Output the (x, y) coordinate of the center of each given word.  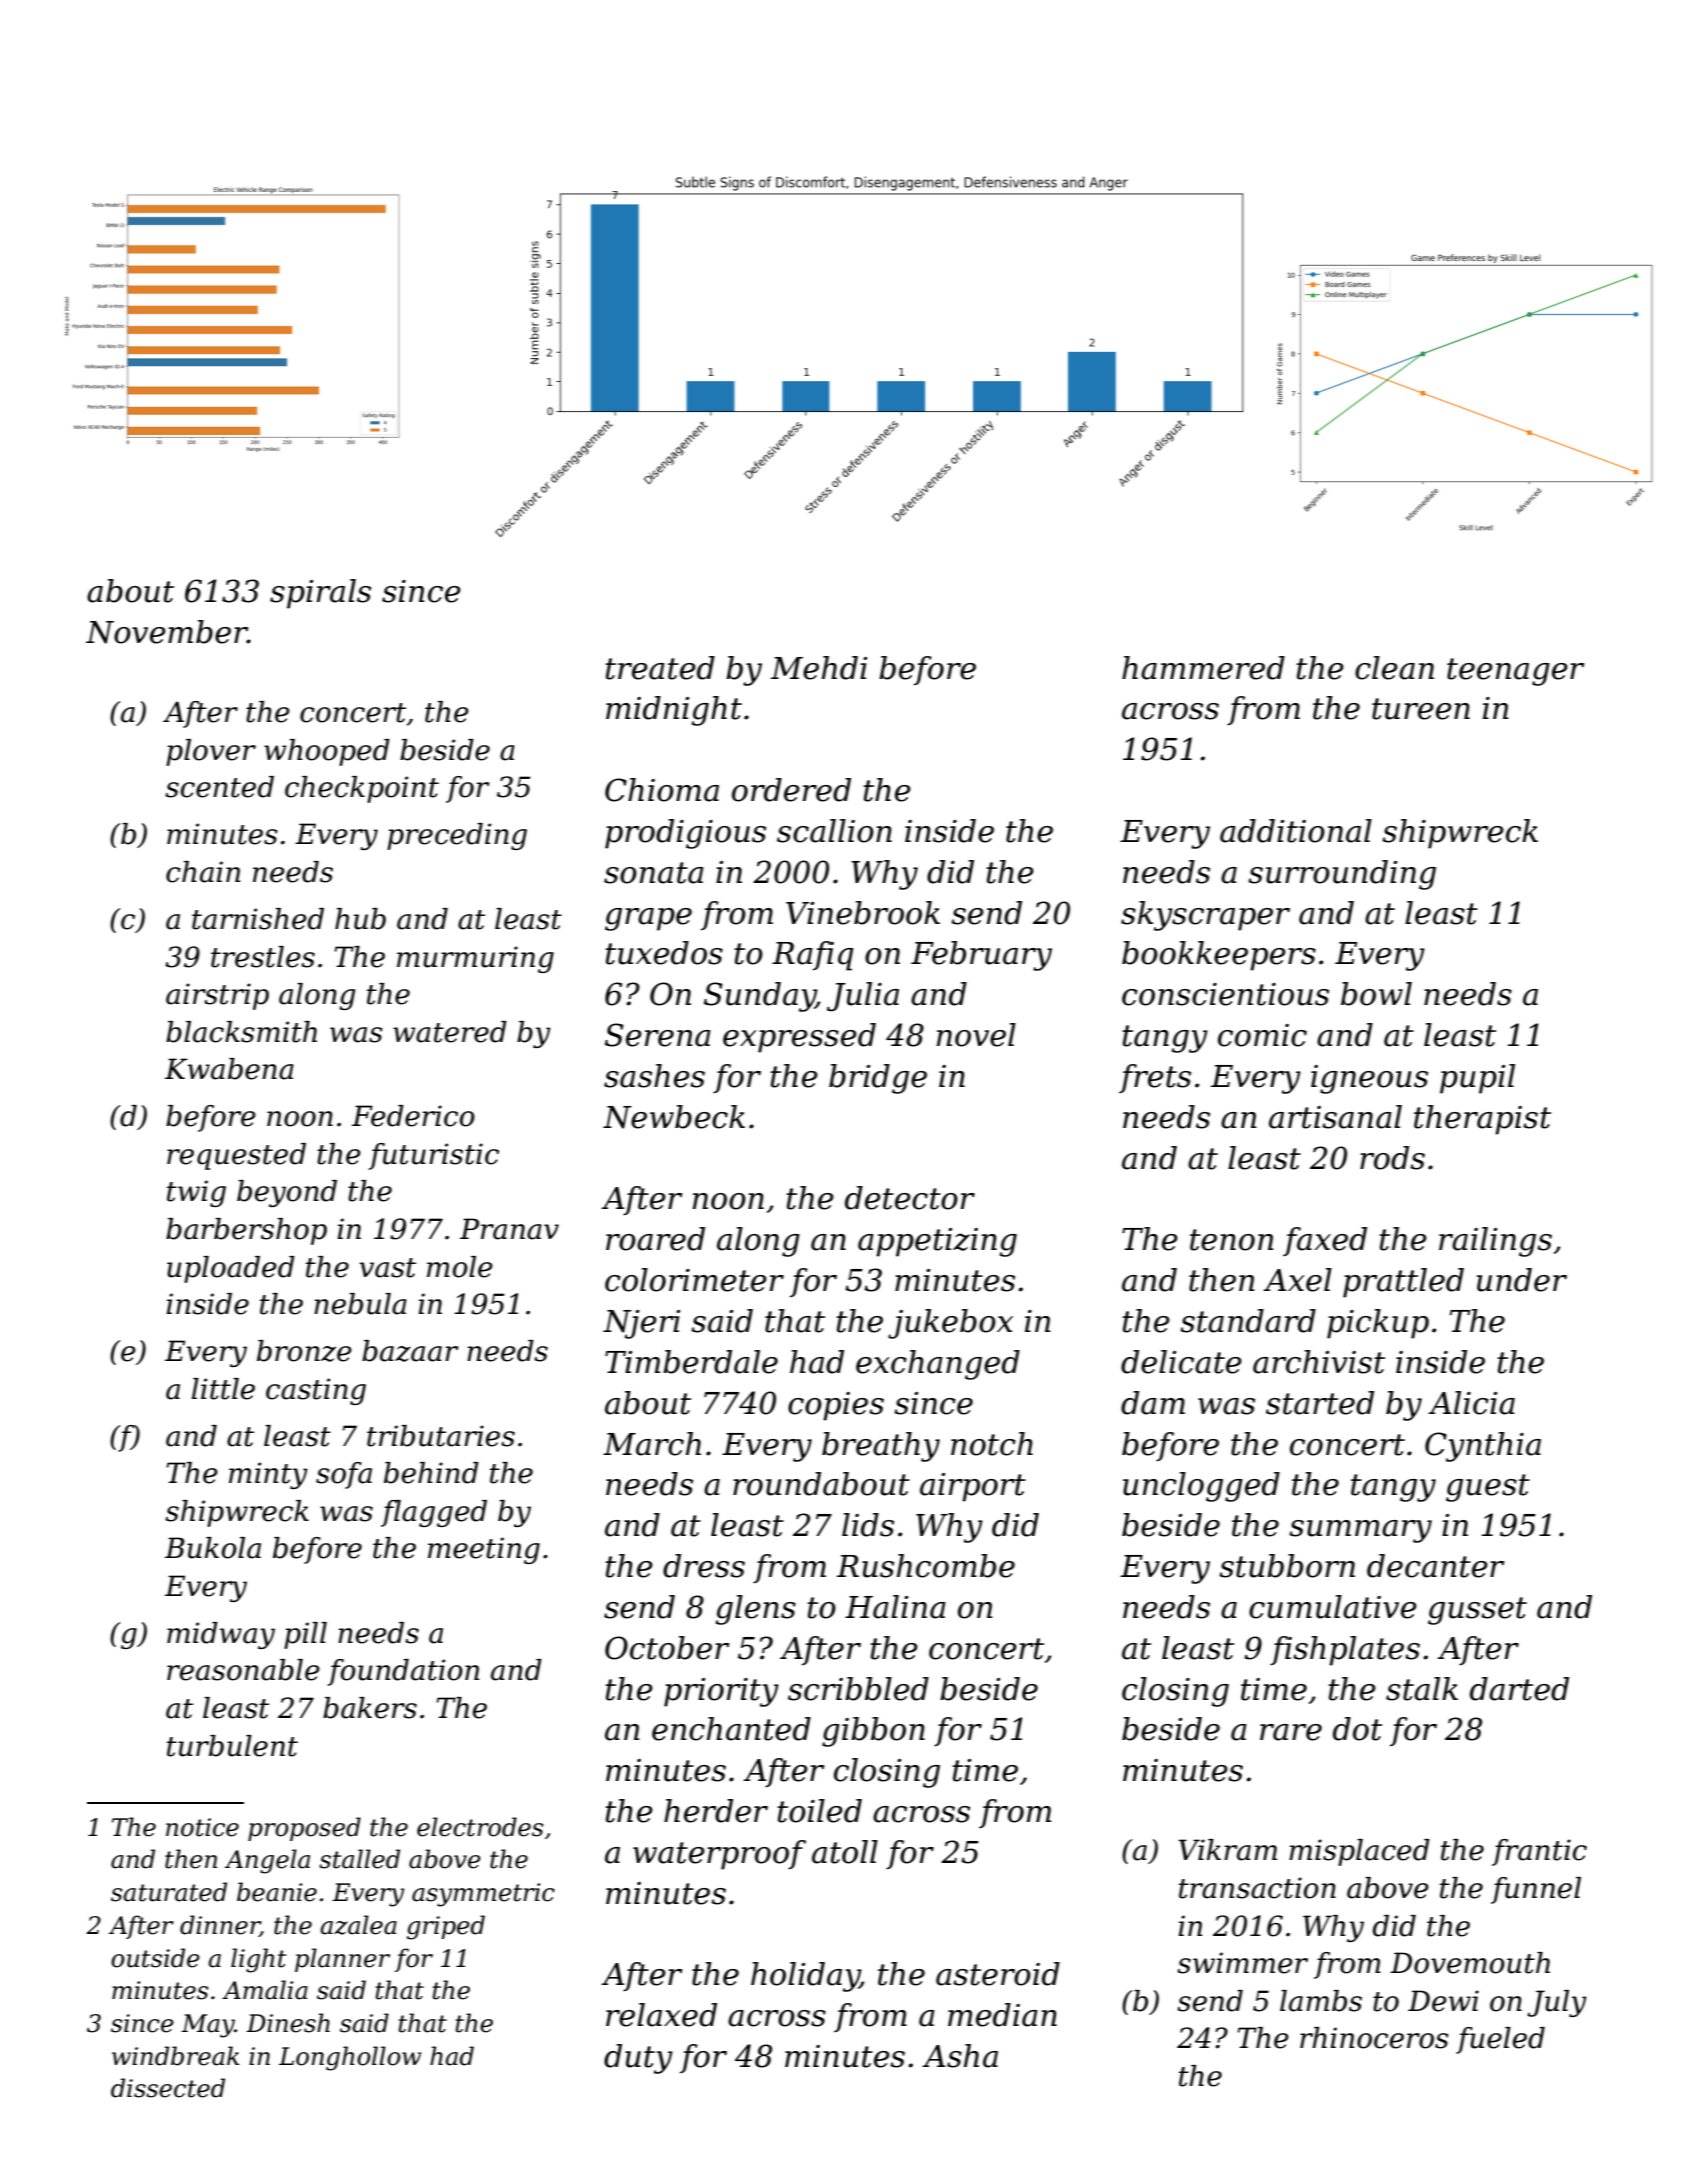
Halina (895, 1607)
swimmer (1242, 1963)
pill (305, 1635)
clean (1394, 668)
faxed (1325, 1241)
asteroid (998, 1974)
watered (450, 1032)
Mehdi (819, 668)
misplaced (1359, 1852)
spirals (320, 594)
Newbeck (674, 1117)
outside (155, 1958)
